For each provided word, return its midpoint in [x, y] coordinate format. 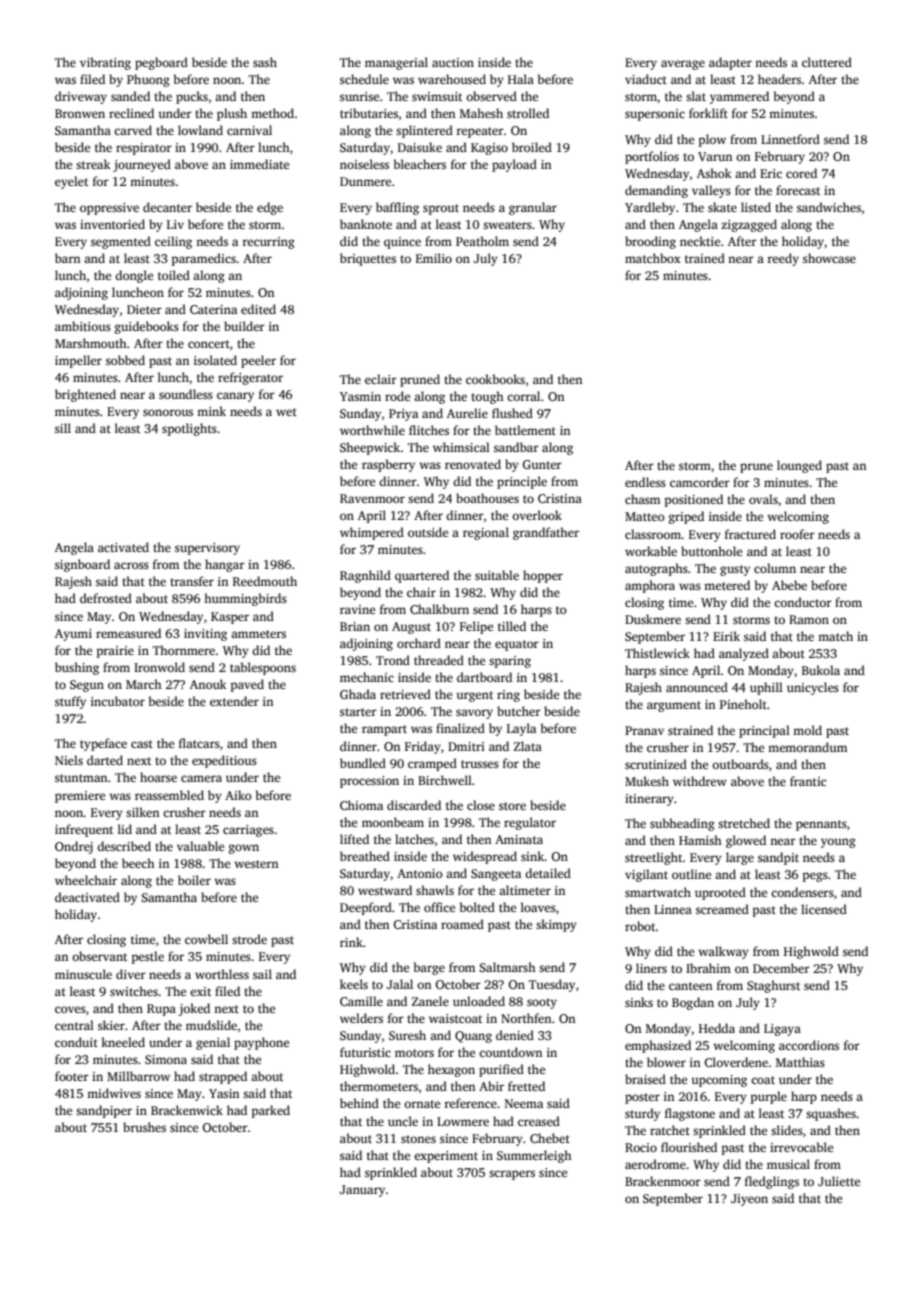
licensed [824, 909]
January [362, 1191]
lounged [799, 466]
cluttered [827, 62]
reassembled [169, 795]
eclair [381, 379]
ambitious [83, 326]
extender [234, 701]
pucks [192, 97]
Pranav [644, 730]
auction [453, 62]
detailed [548, 873]
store [512, 806]
